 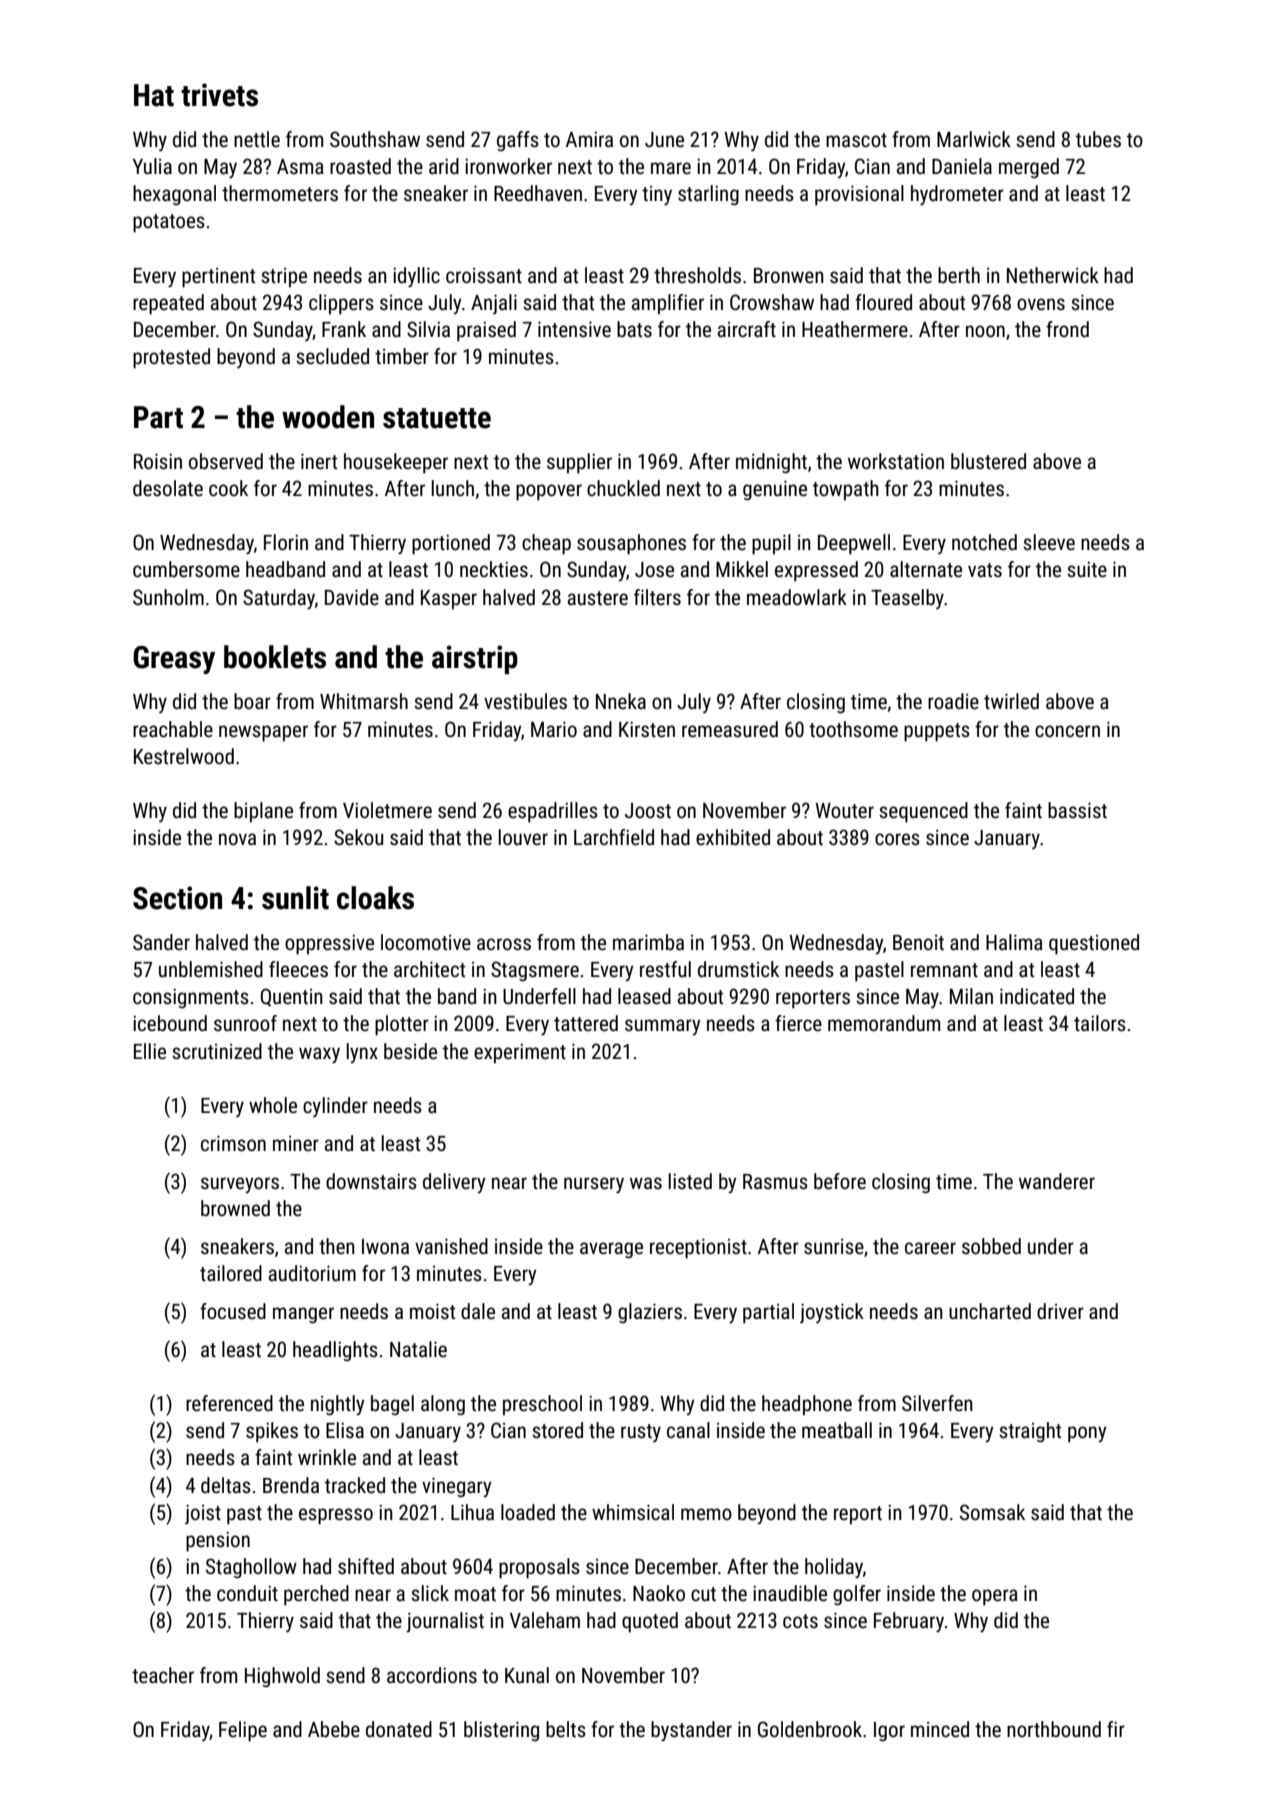 What do you see at coordinates (171, 358) in the screenshot?
I see `protested` at bounding box center [171, 358].
